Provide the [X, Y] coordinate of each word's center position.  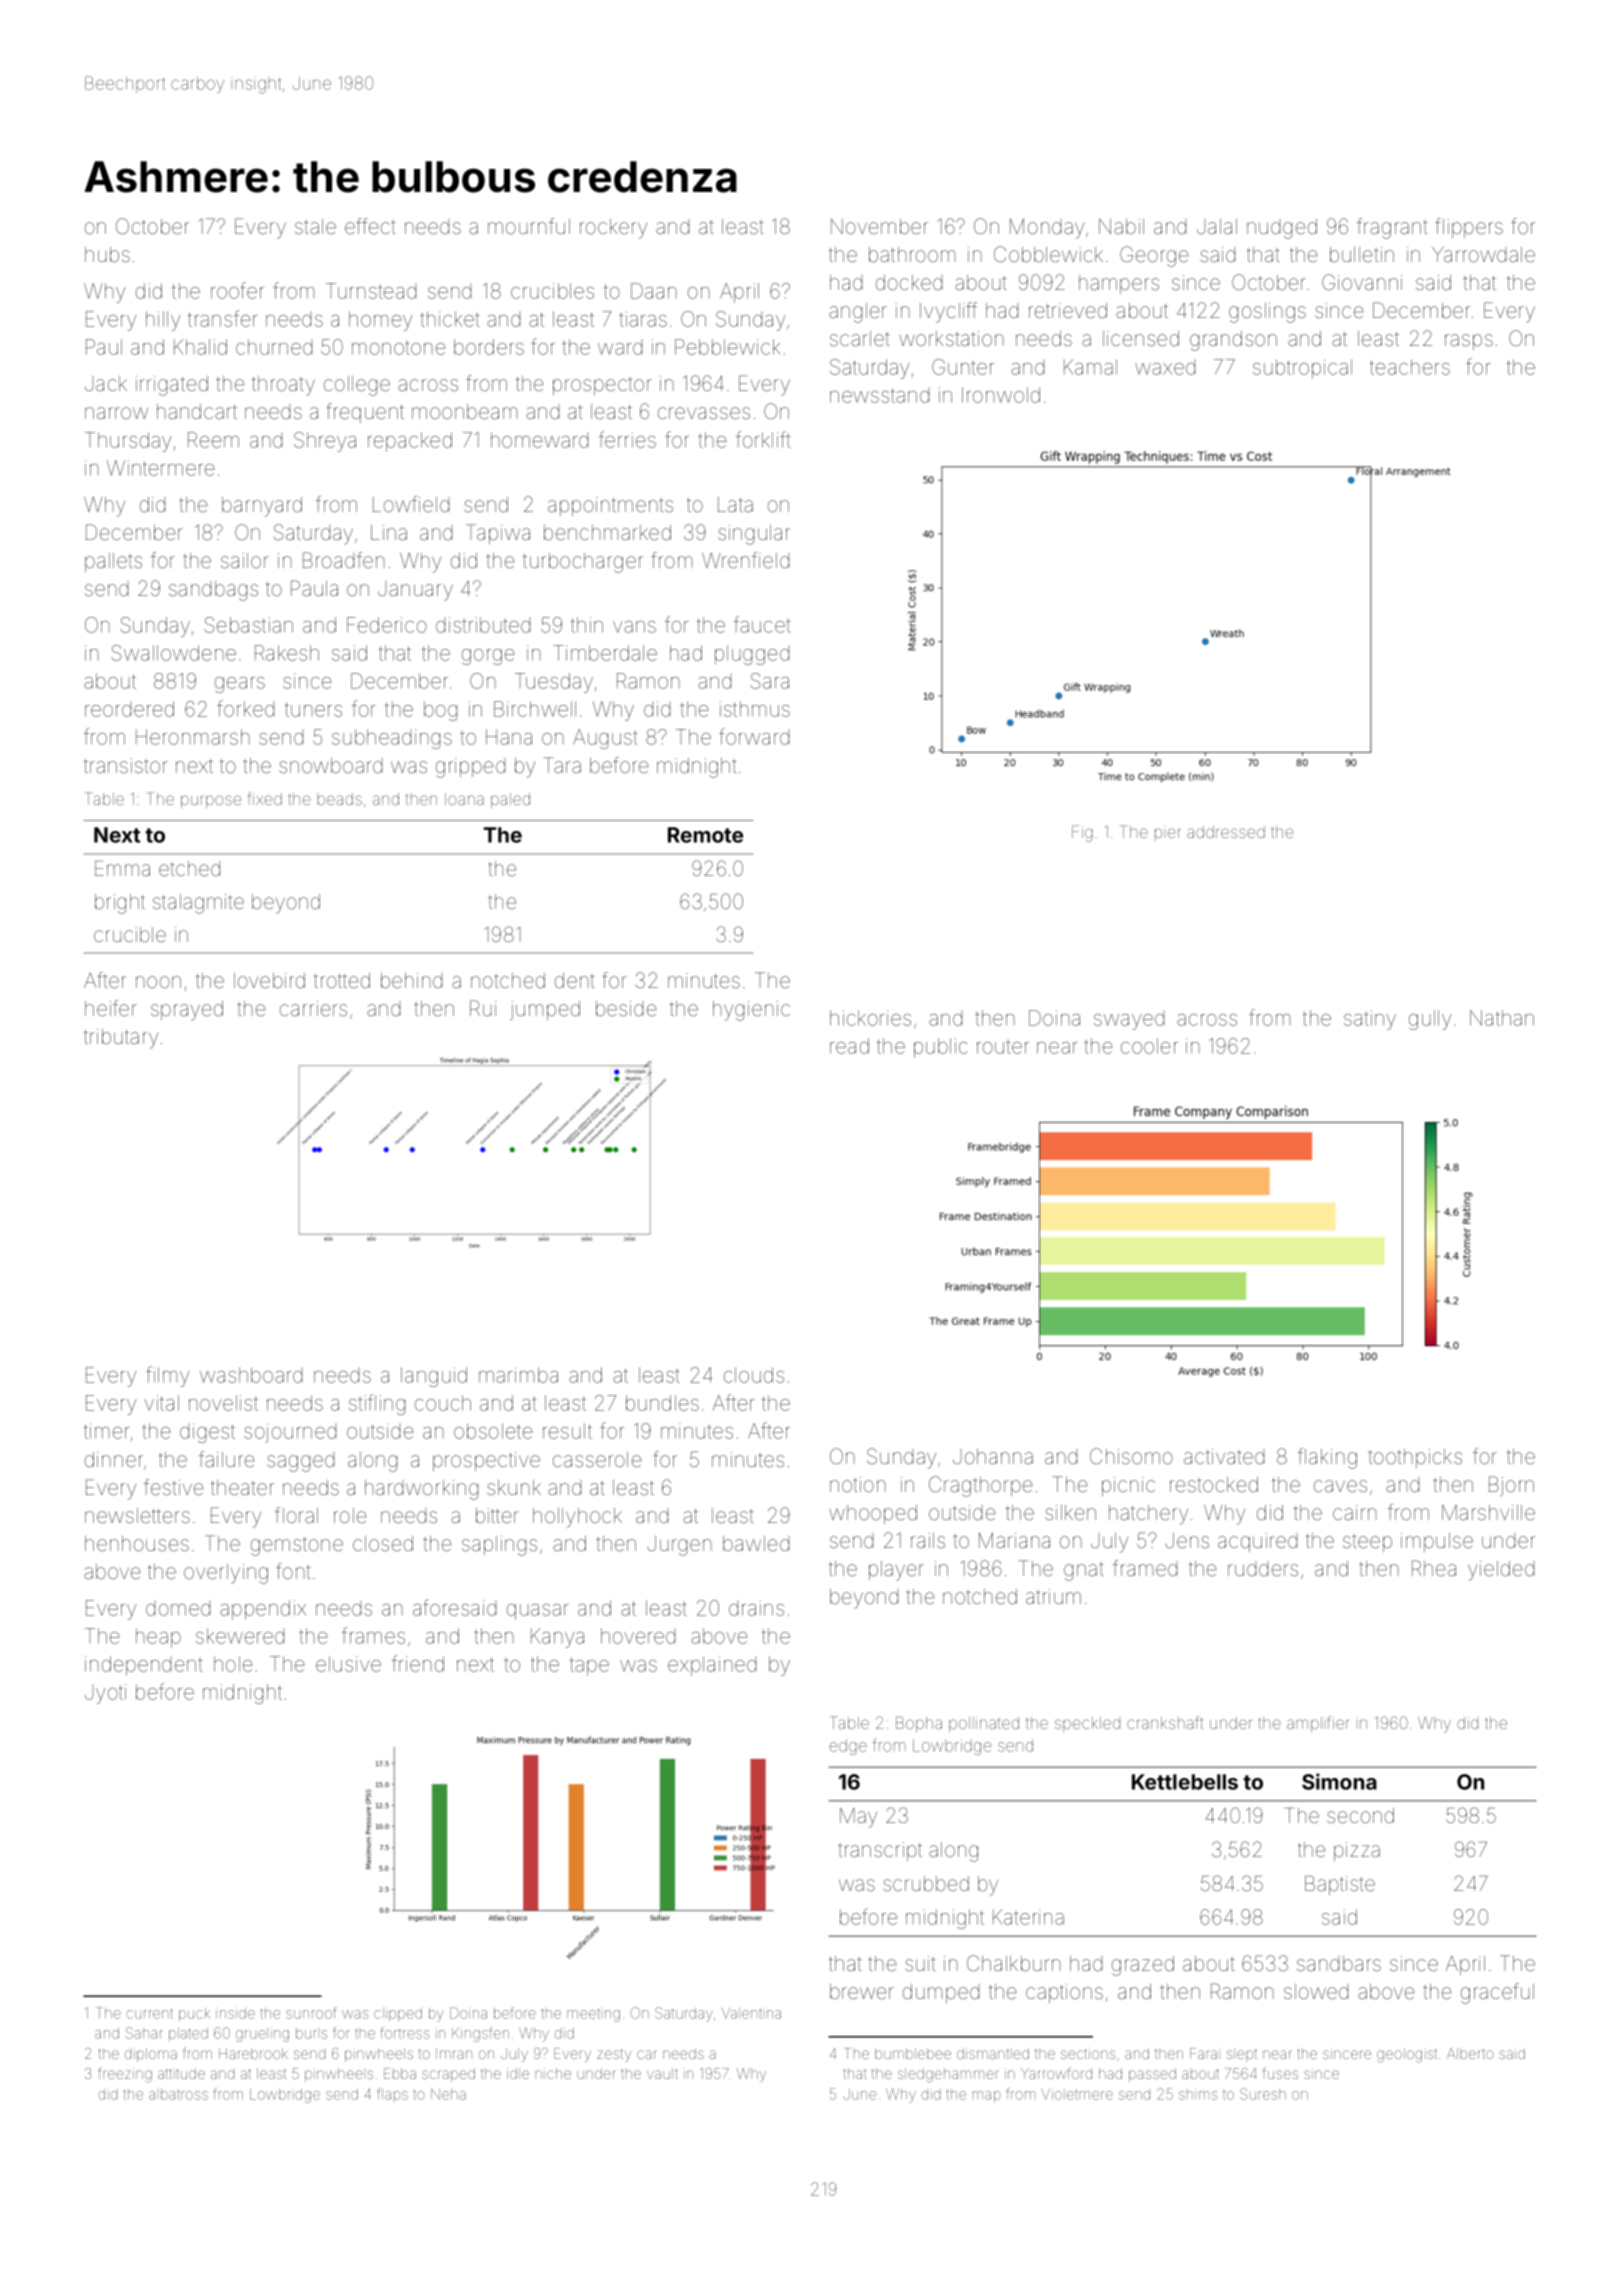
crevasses [704, 413]
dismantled [993, 2053]
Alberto [1470, 2053]
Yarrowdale [1483, 254]
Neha [448, 2094]
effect [370, 226]
